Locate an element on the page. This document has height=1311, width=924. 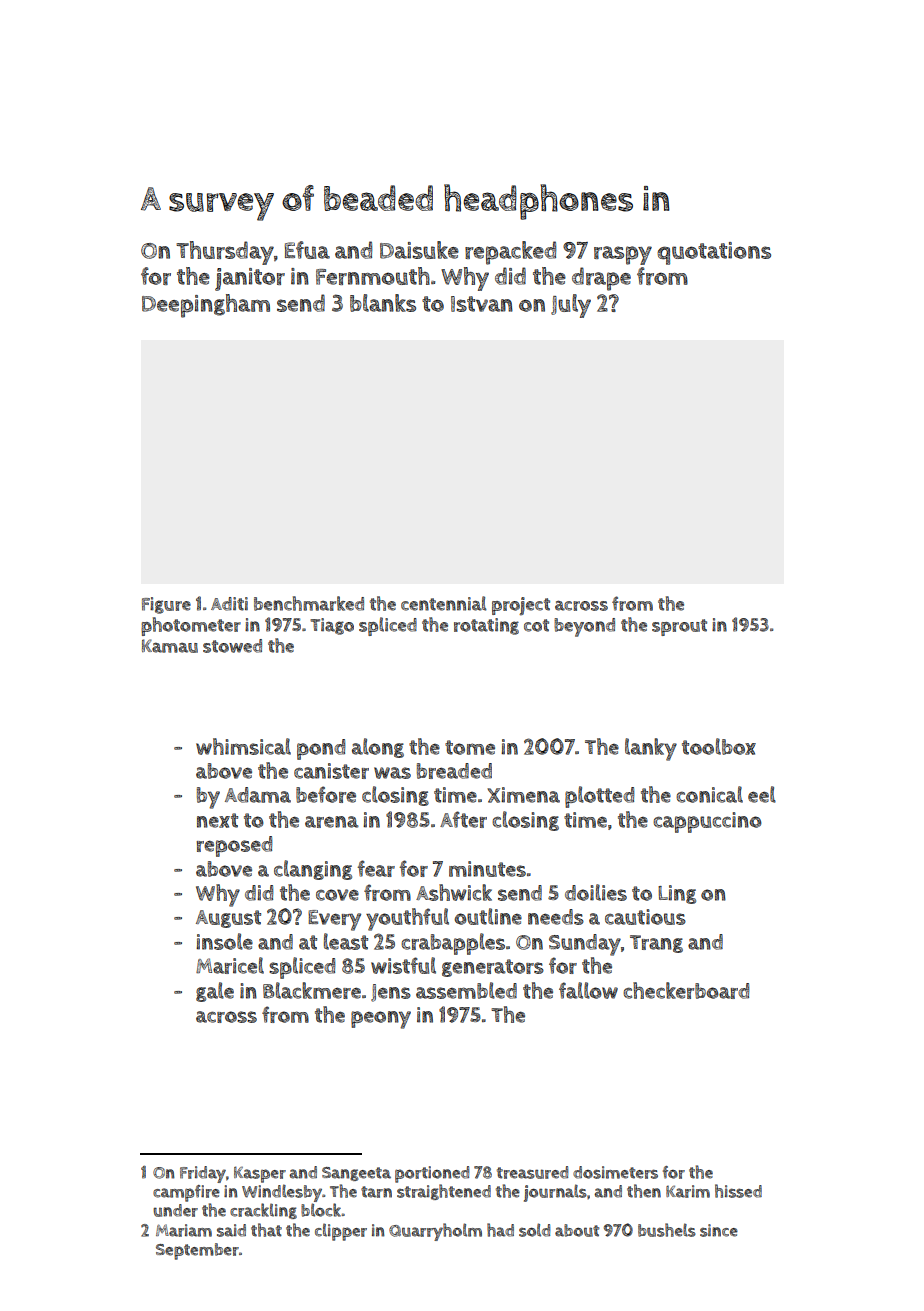
next is located at coordinates (217, 820).
